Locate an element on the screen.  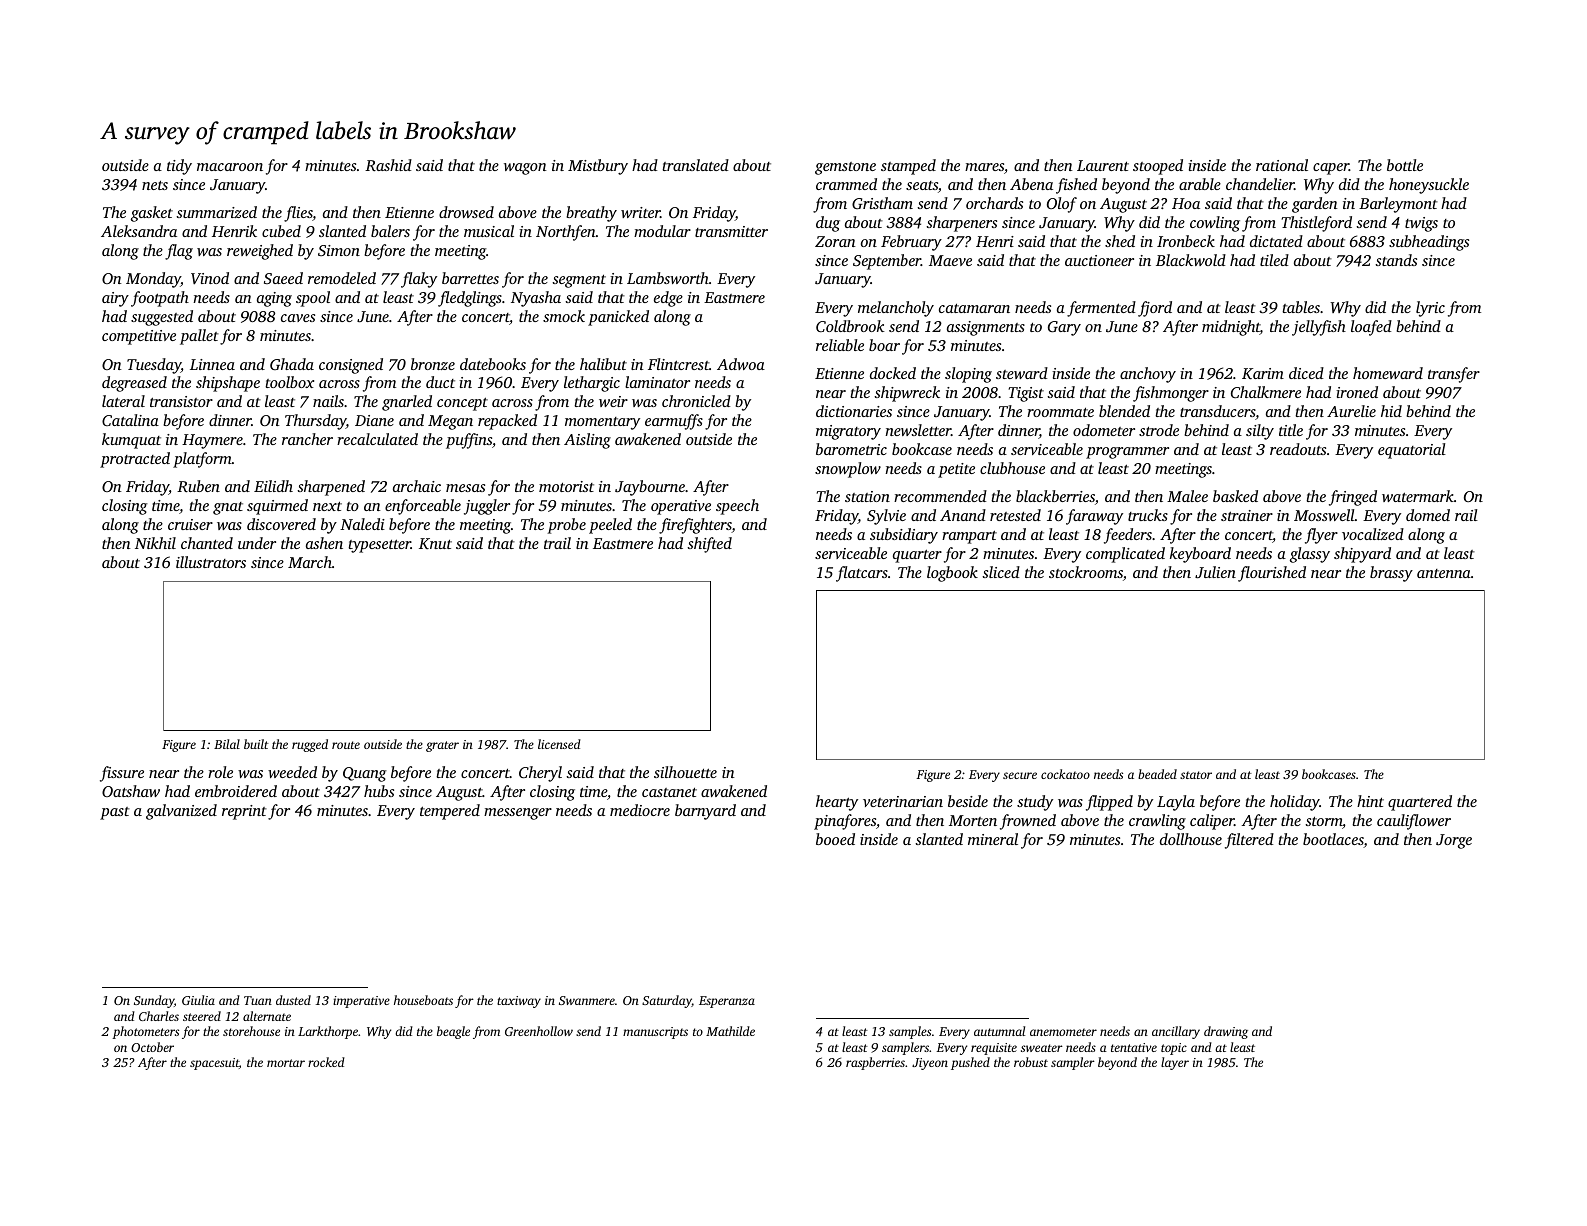
shifted is located at coordinates (709, 545).
